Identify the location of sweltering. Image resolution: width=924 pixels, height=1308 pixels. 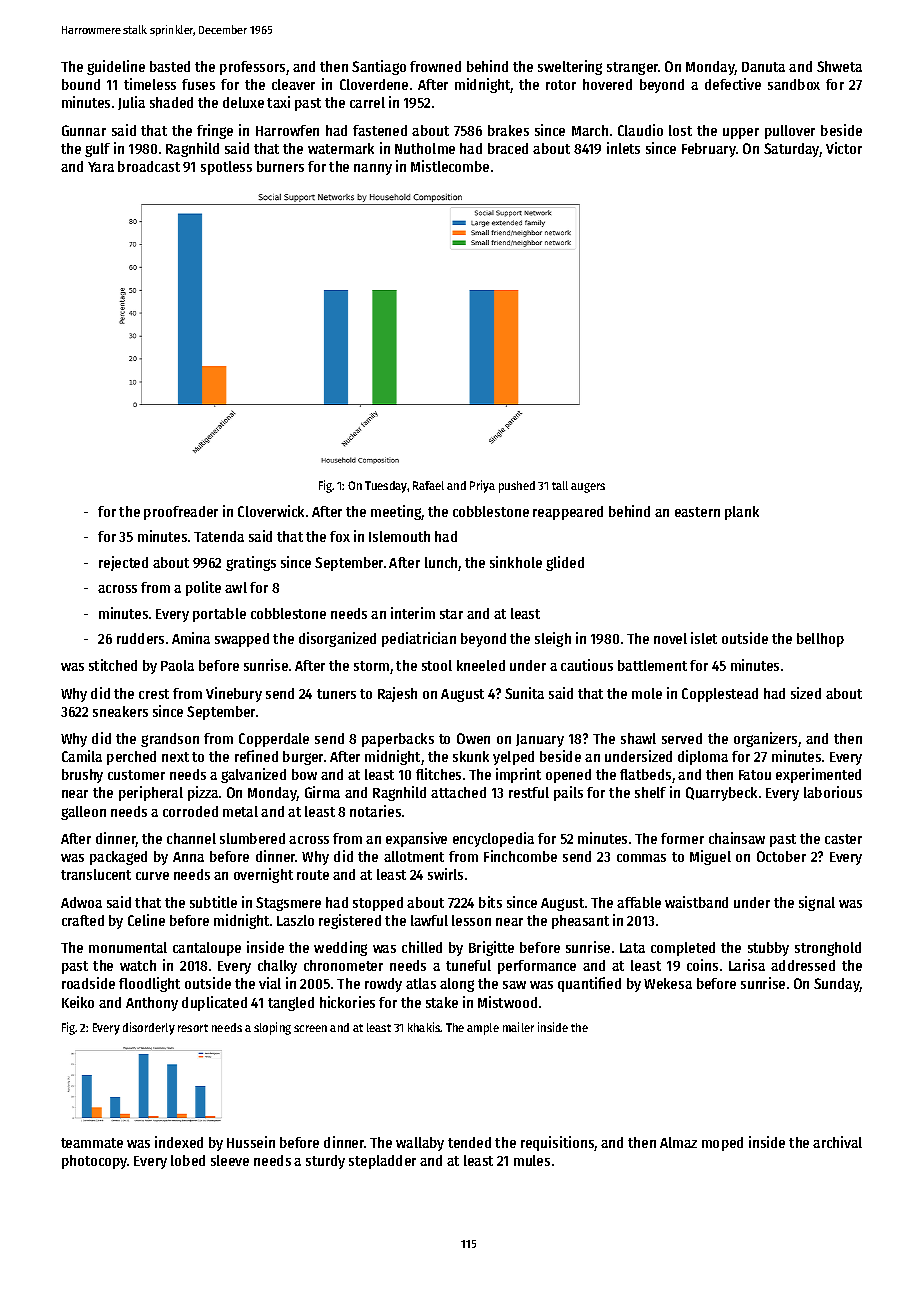
(570, 67).
